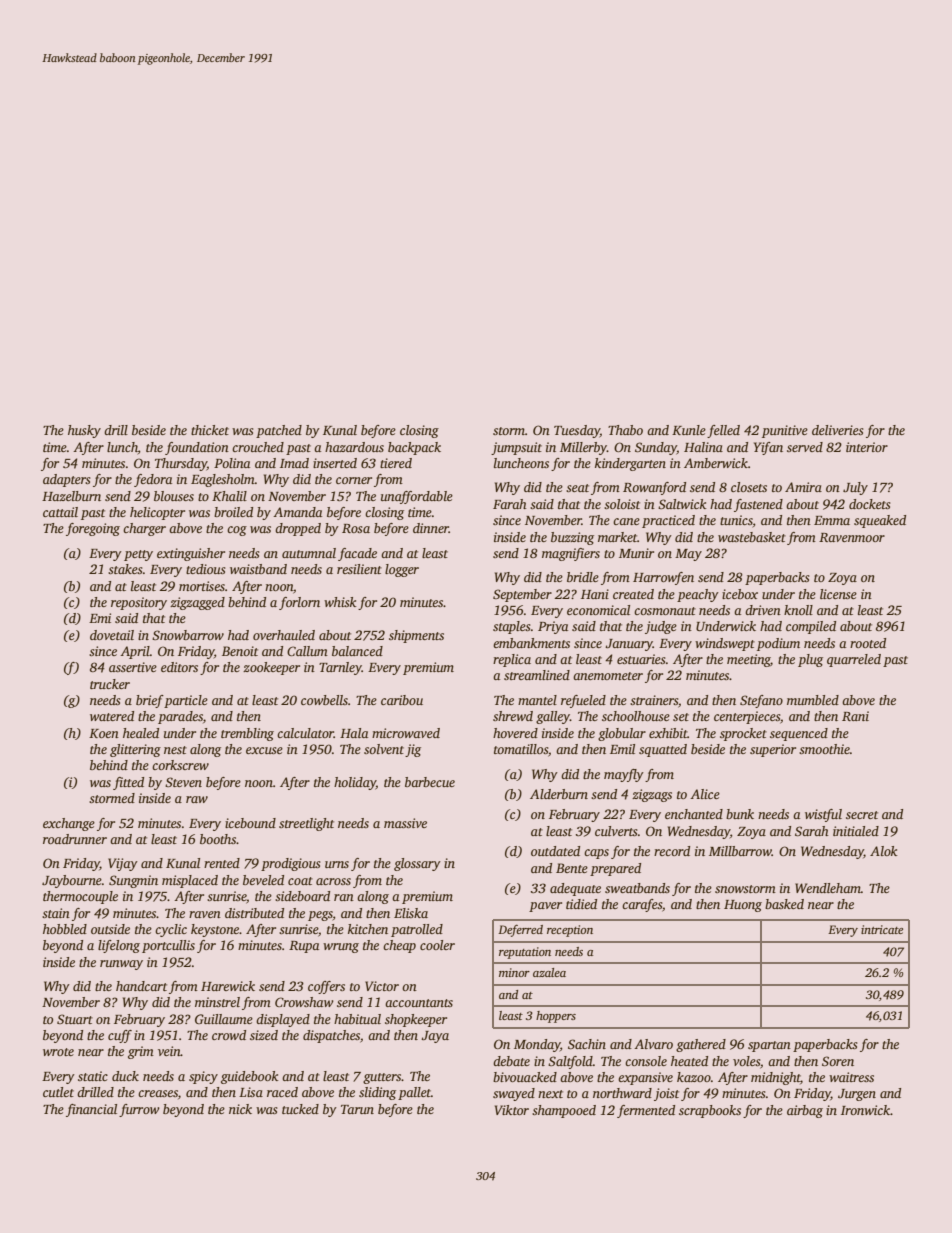 The height and width of the page is (1233, 952). Describe the element at coordinates (300, 1109) in the page. I see `tucked` at that location.
